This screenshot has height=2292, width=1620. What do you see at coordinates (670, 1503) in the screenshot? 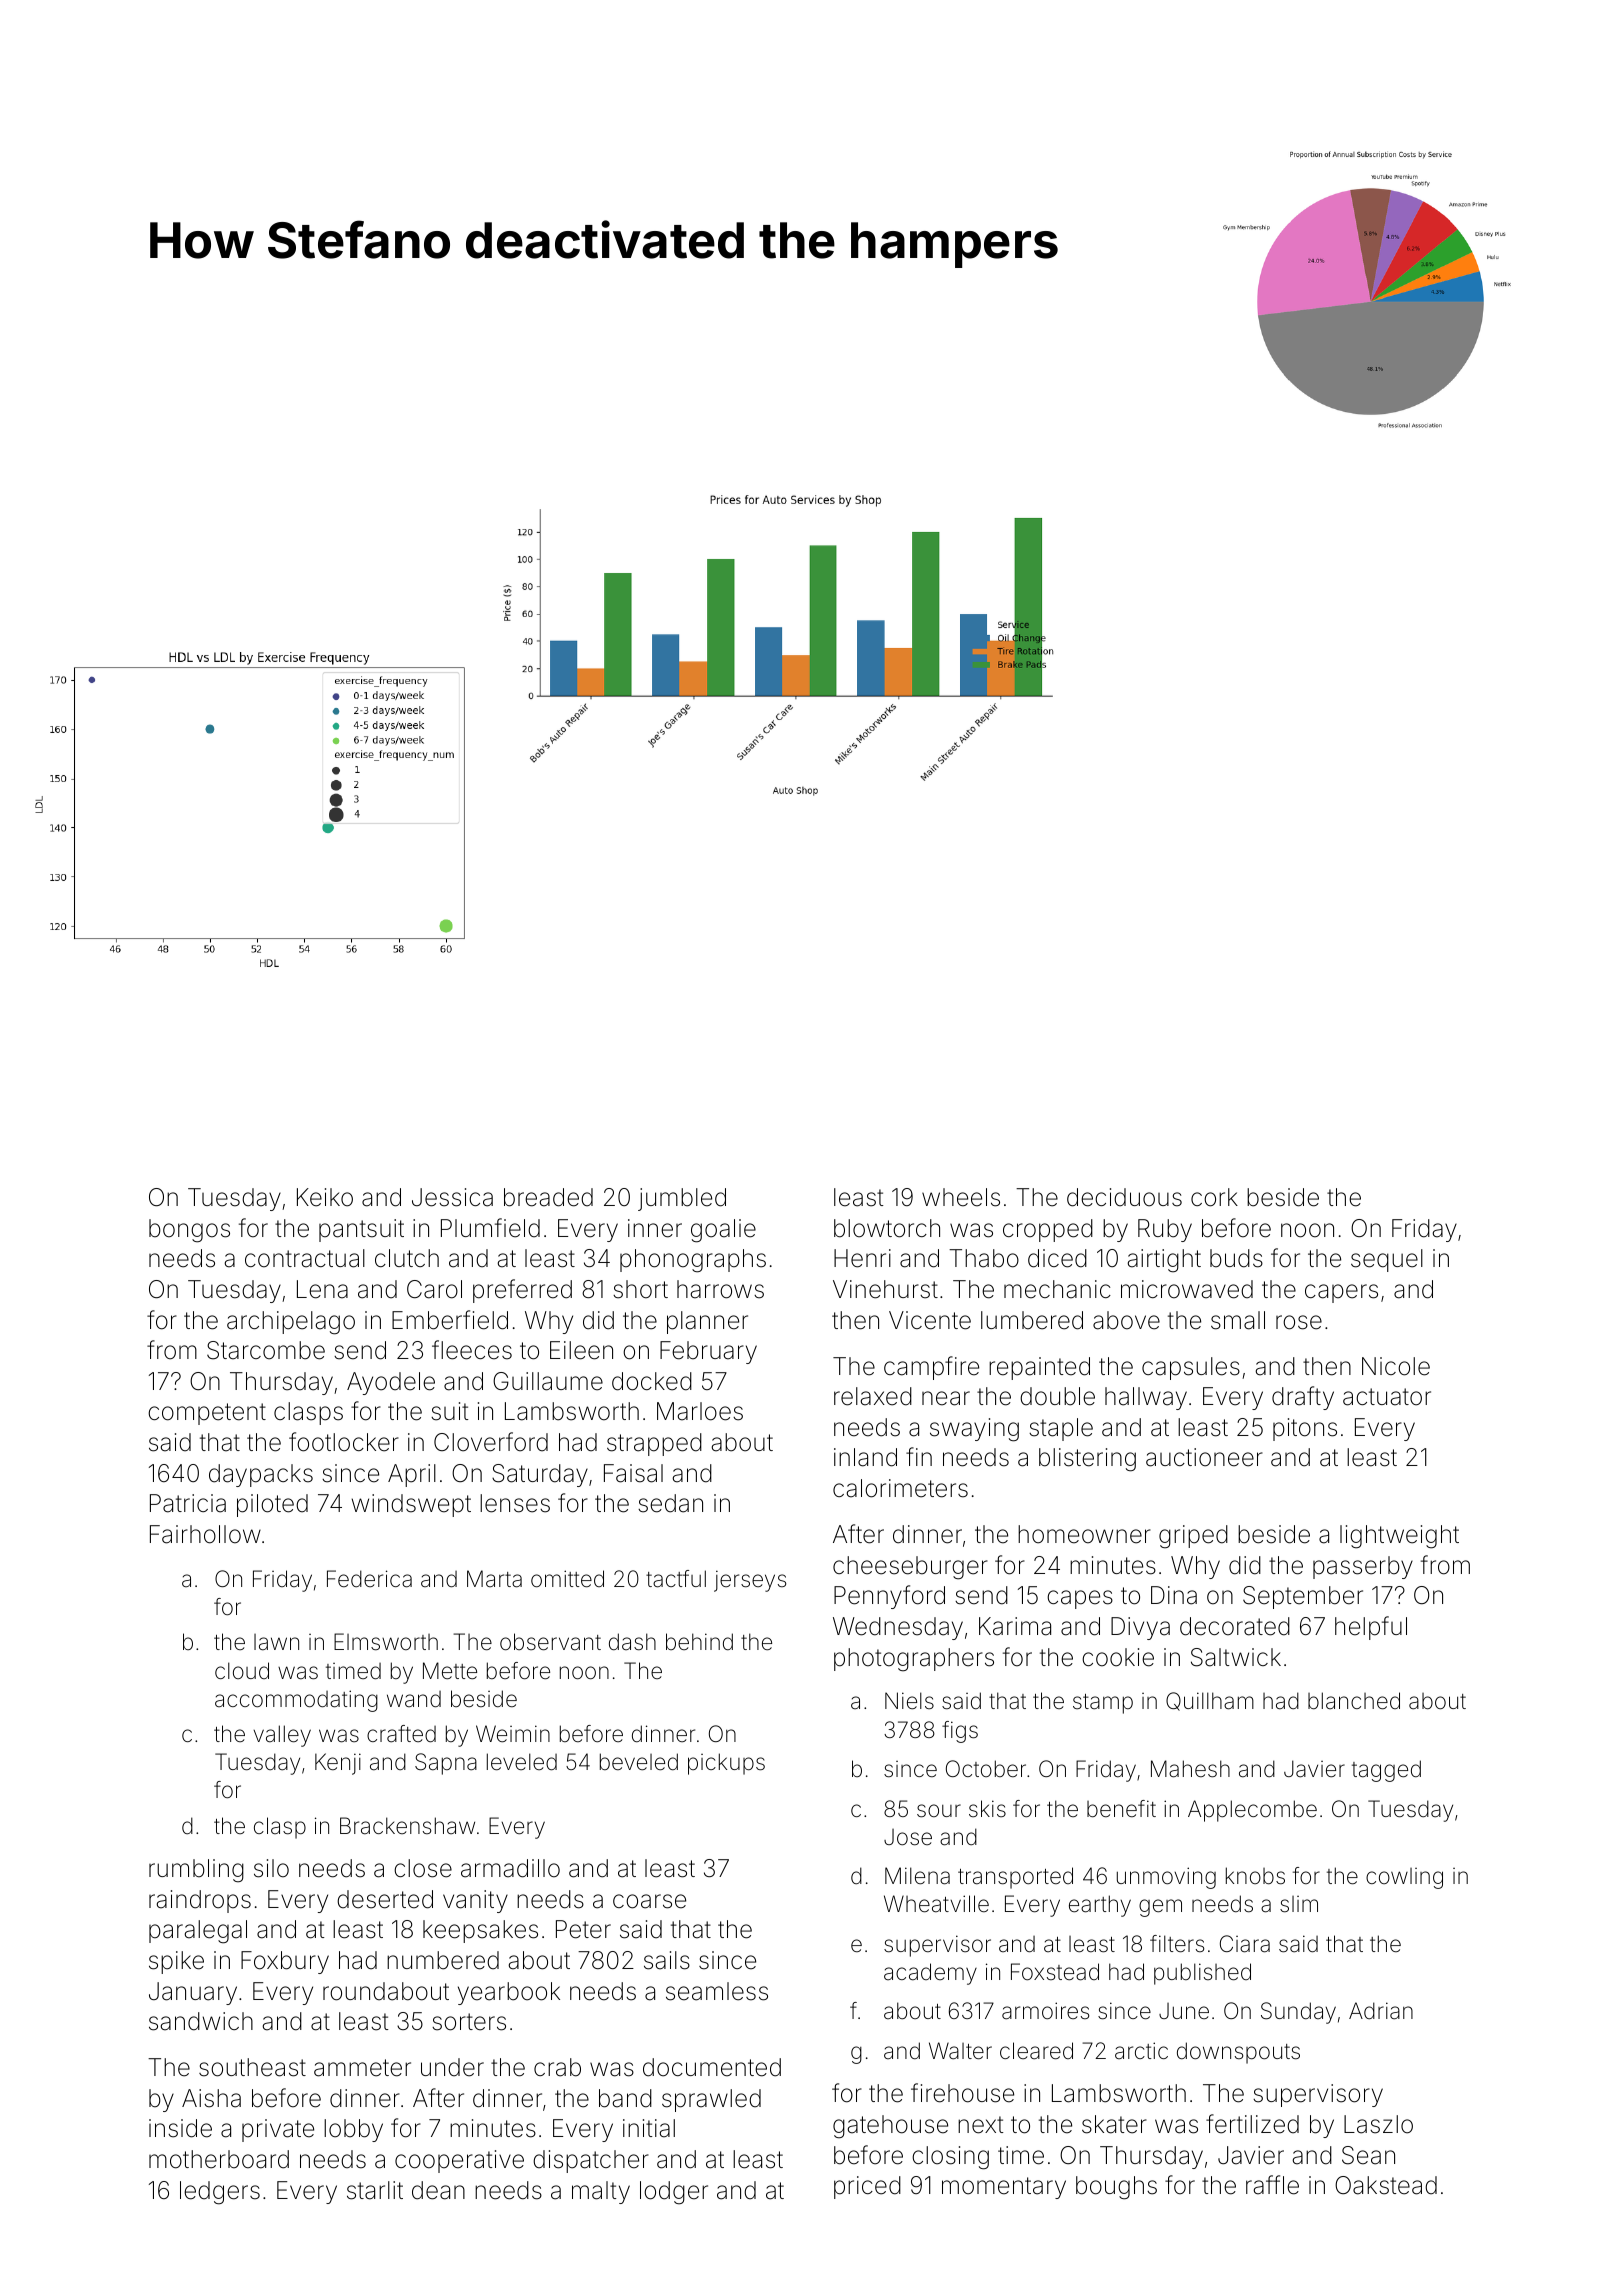
I see `sedan` at bounding box center [670, 1503].
